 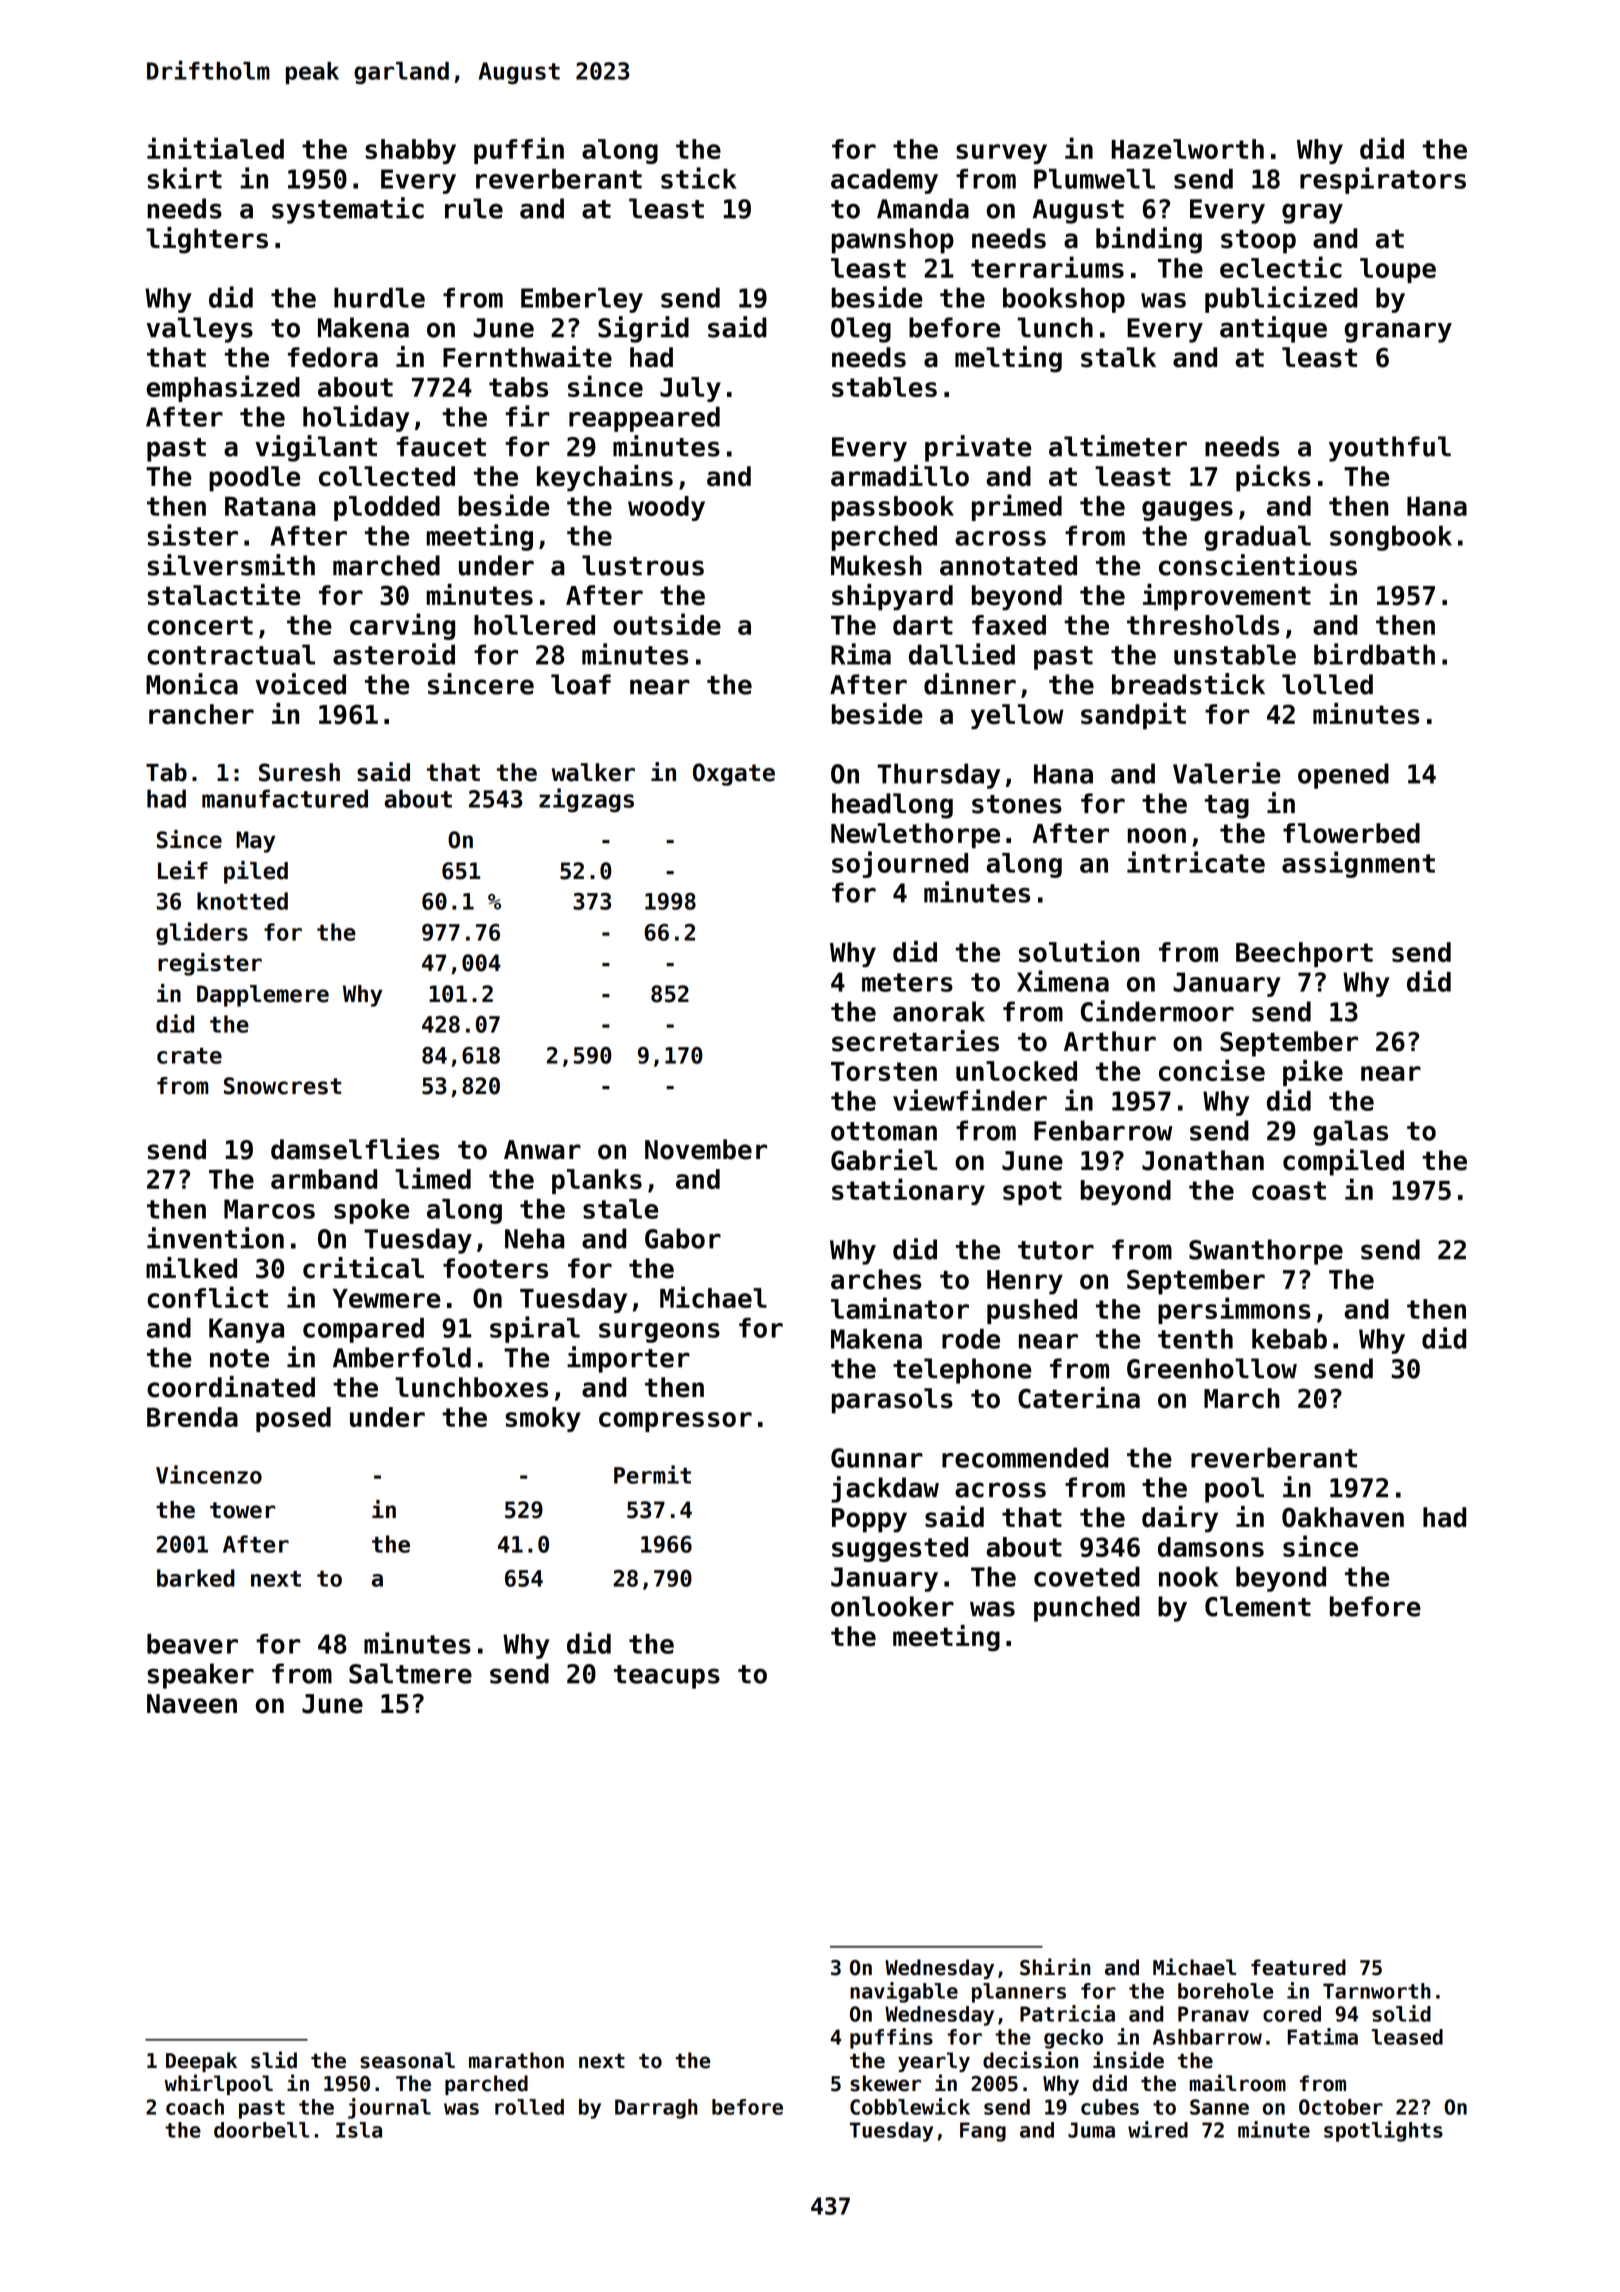 What do you see at coordinates (869, 1520) in the document?
I see `Poppy` at bounding box center [869, 1520].
